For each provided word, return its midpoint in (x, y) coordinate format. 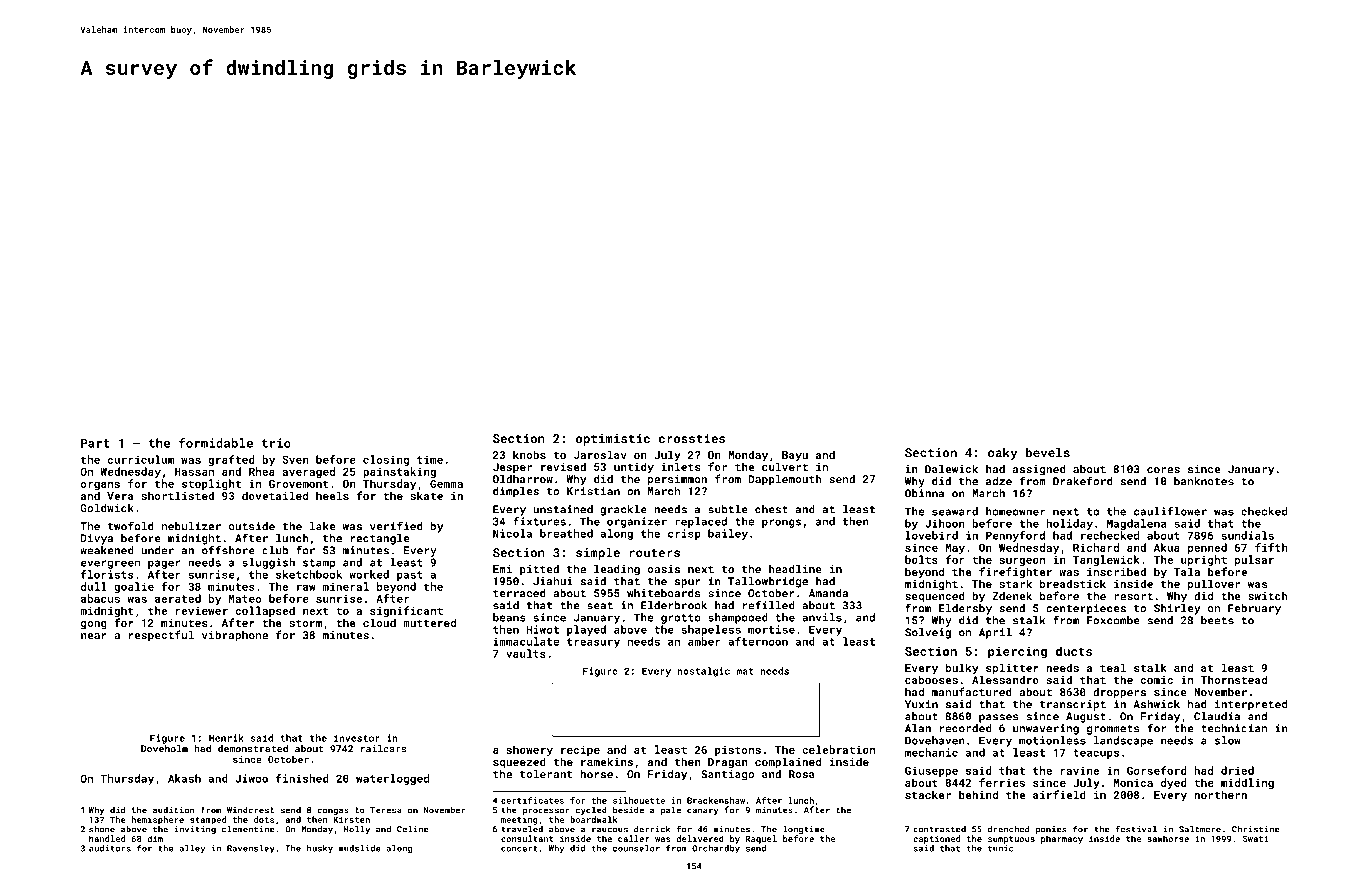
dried (1237, 770)
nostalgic (704, 672)
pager (164, 564)
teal (1113, 667)
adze (999, 481)
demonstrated (253, 749)
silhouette (639, 800)
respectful (161, 636)
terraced (519, 593)
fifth (1271, 547)
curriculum (141, 459)
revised (563, 466)
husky (320, 849)
